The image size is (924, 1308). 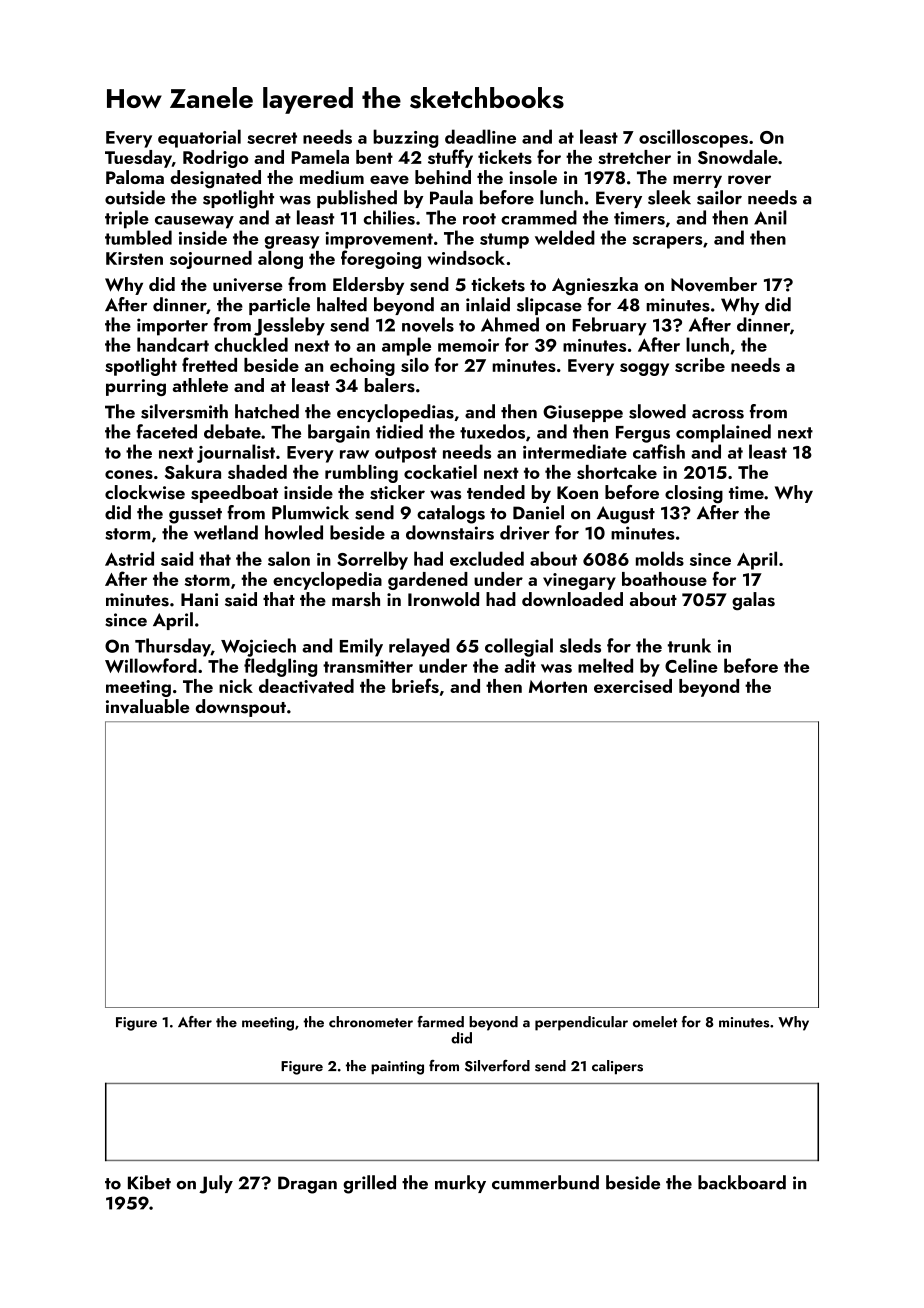 I want to click on murky, so click(x=460, y=1184).
